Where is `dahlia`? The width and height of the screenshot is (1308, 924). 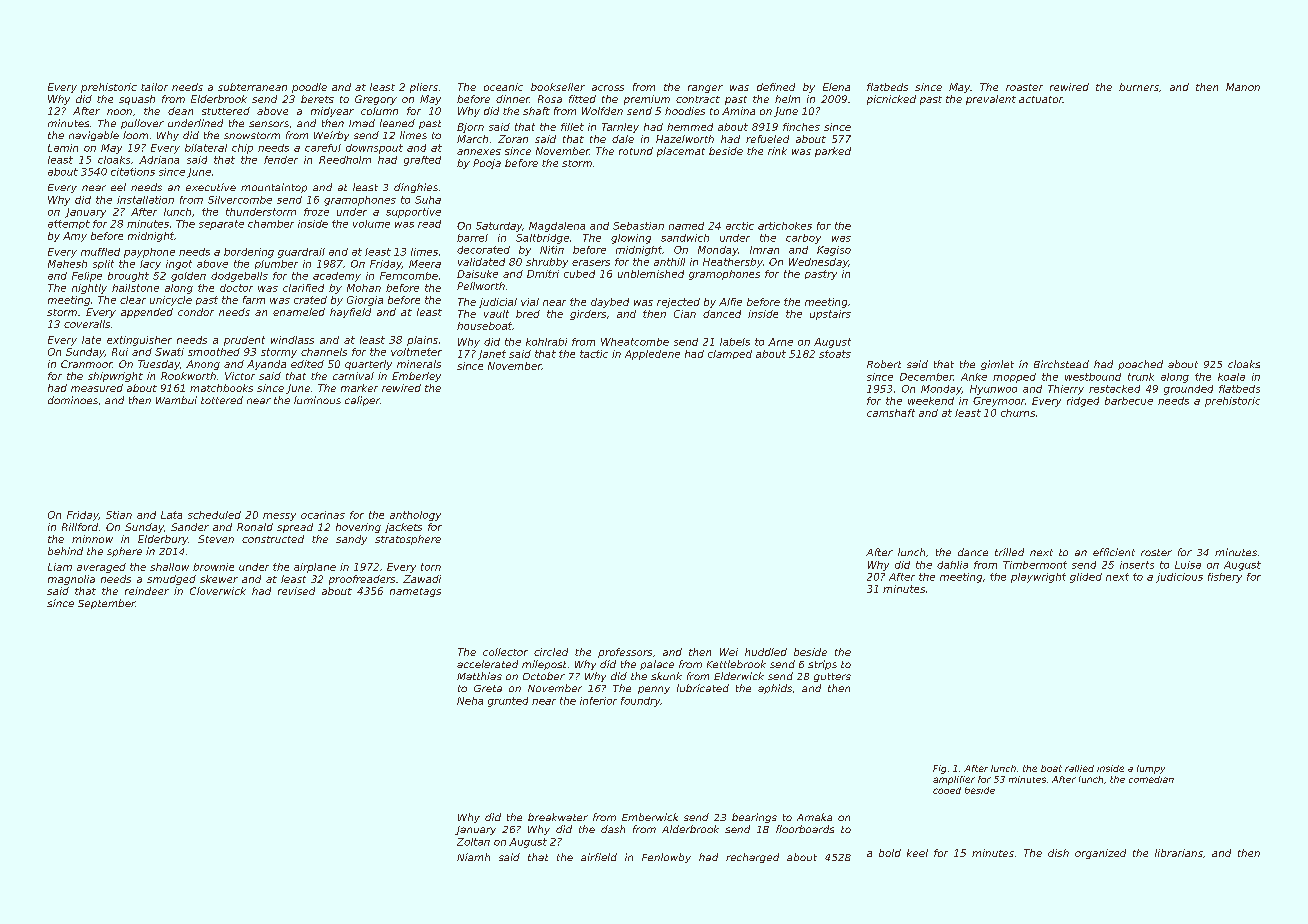 dahlia is located at coordinates (952, 565).
